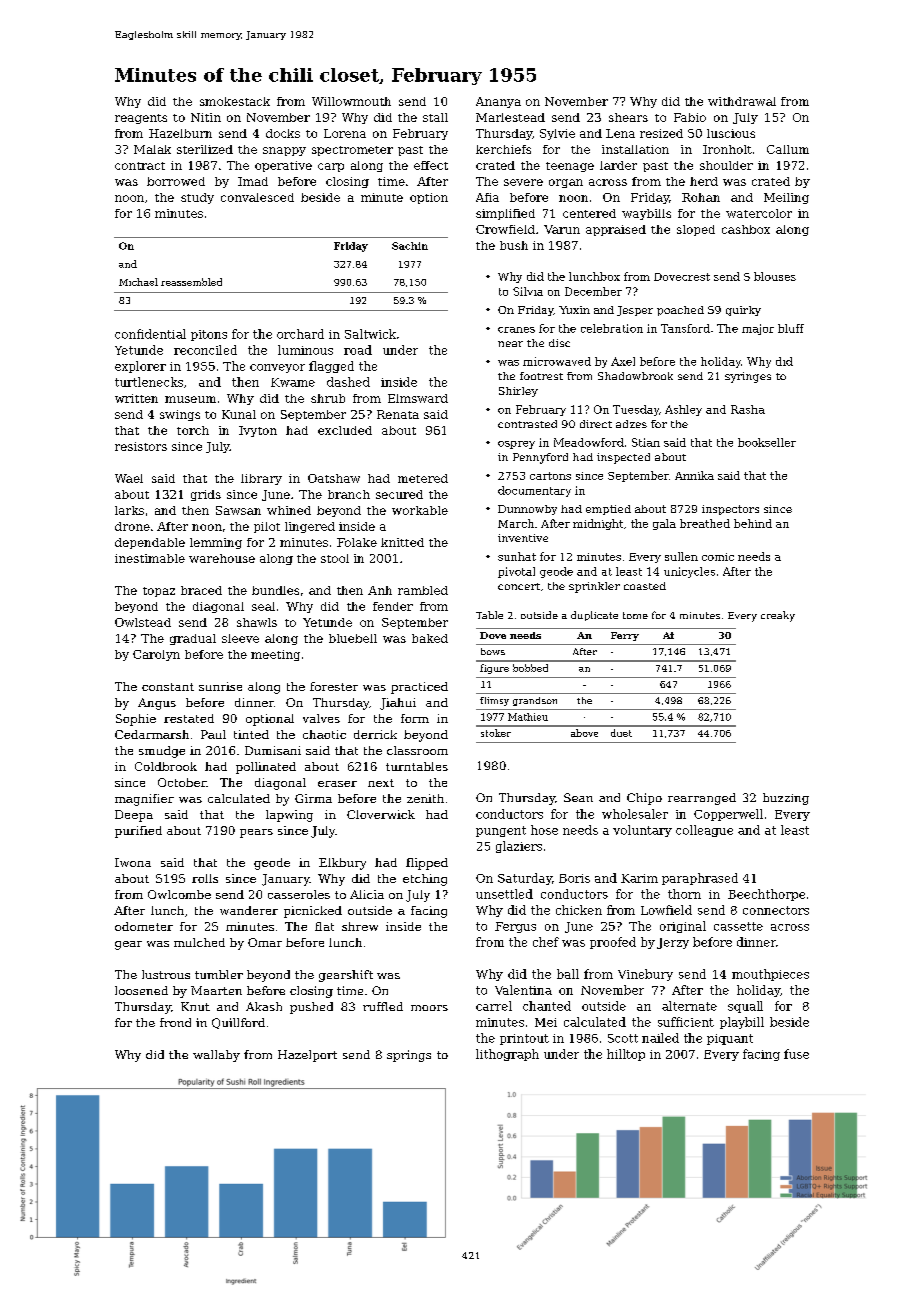 This screenshot has width=924, height=1308. Describe the element at coordinates (370, 334) in the screenshot. I see `Saltwick` at that location.
